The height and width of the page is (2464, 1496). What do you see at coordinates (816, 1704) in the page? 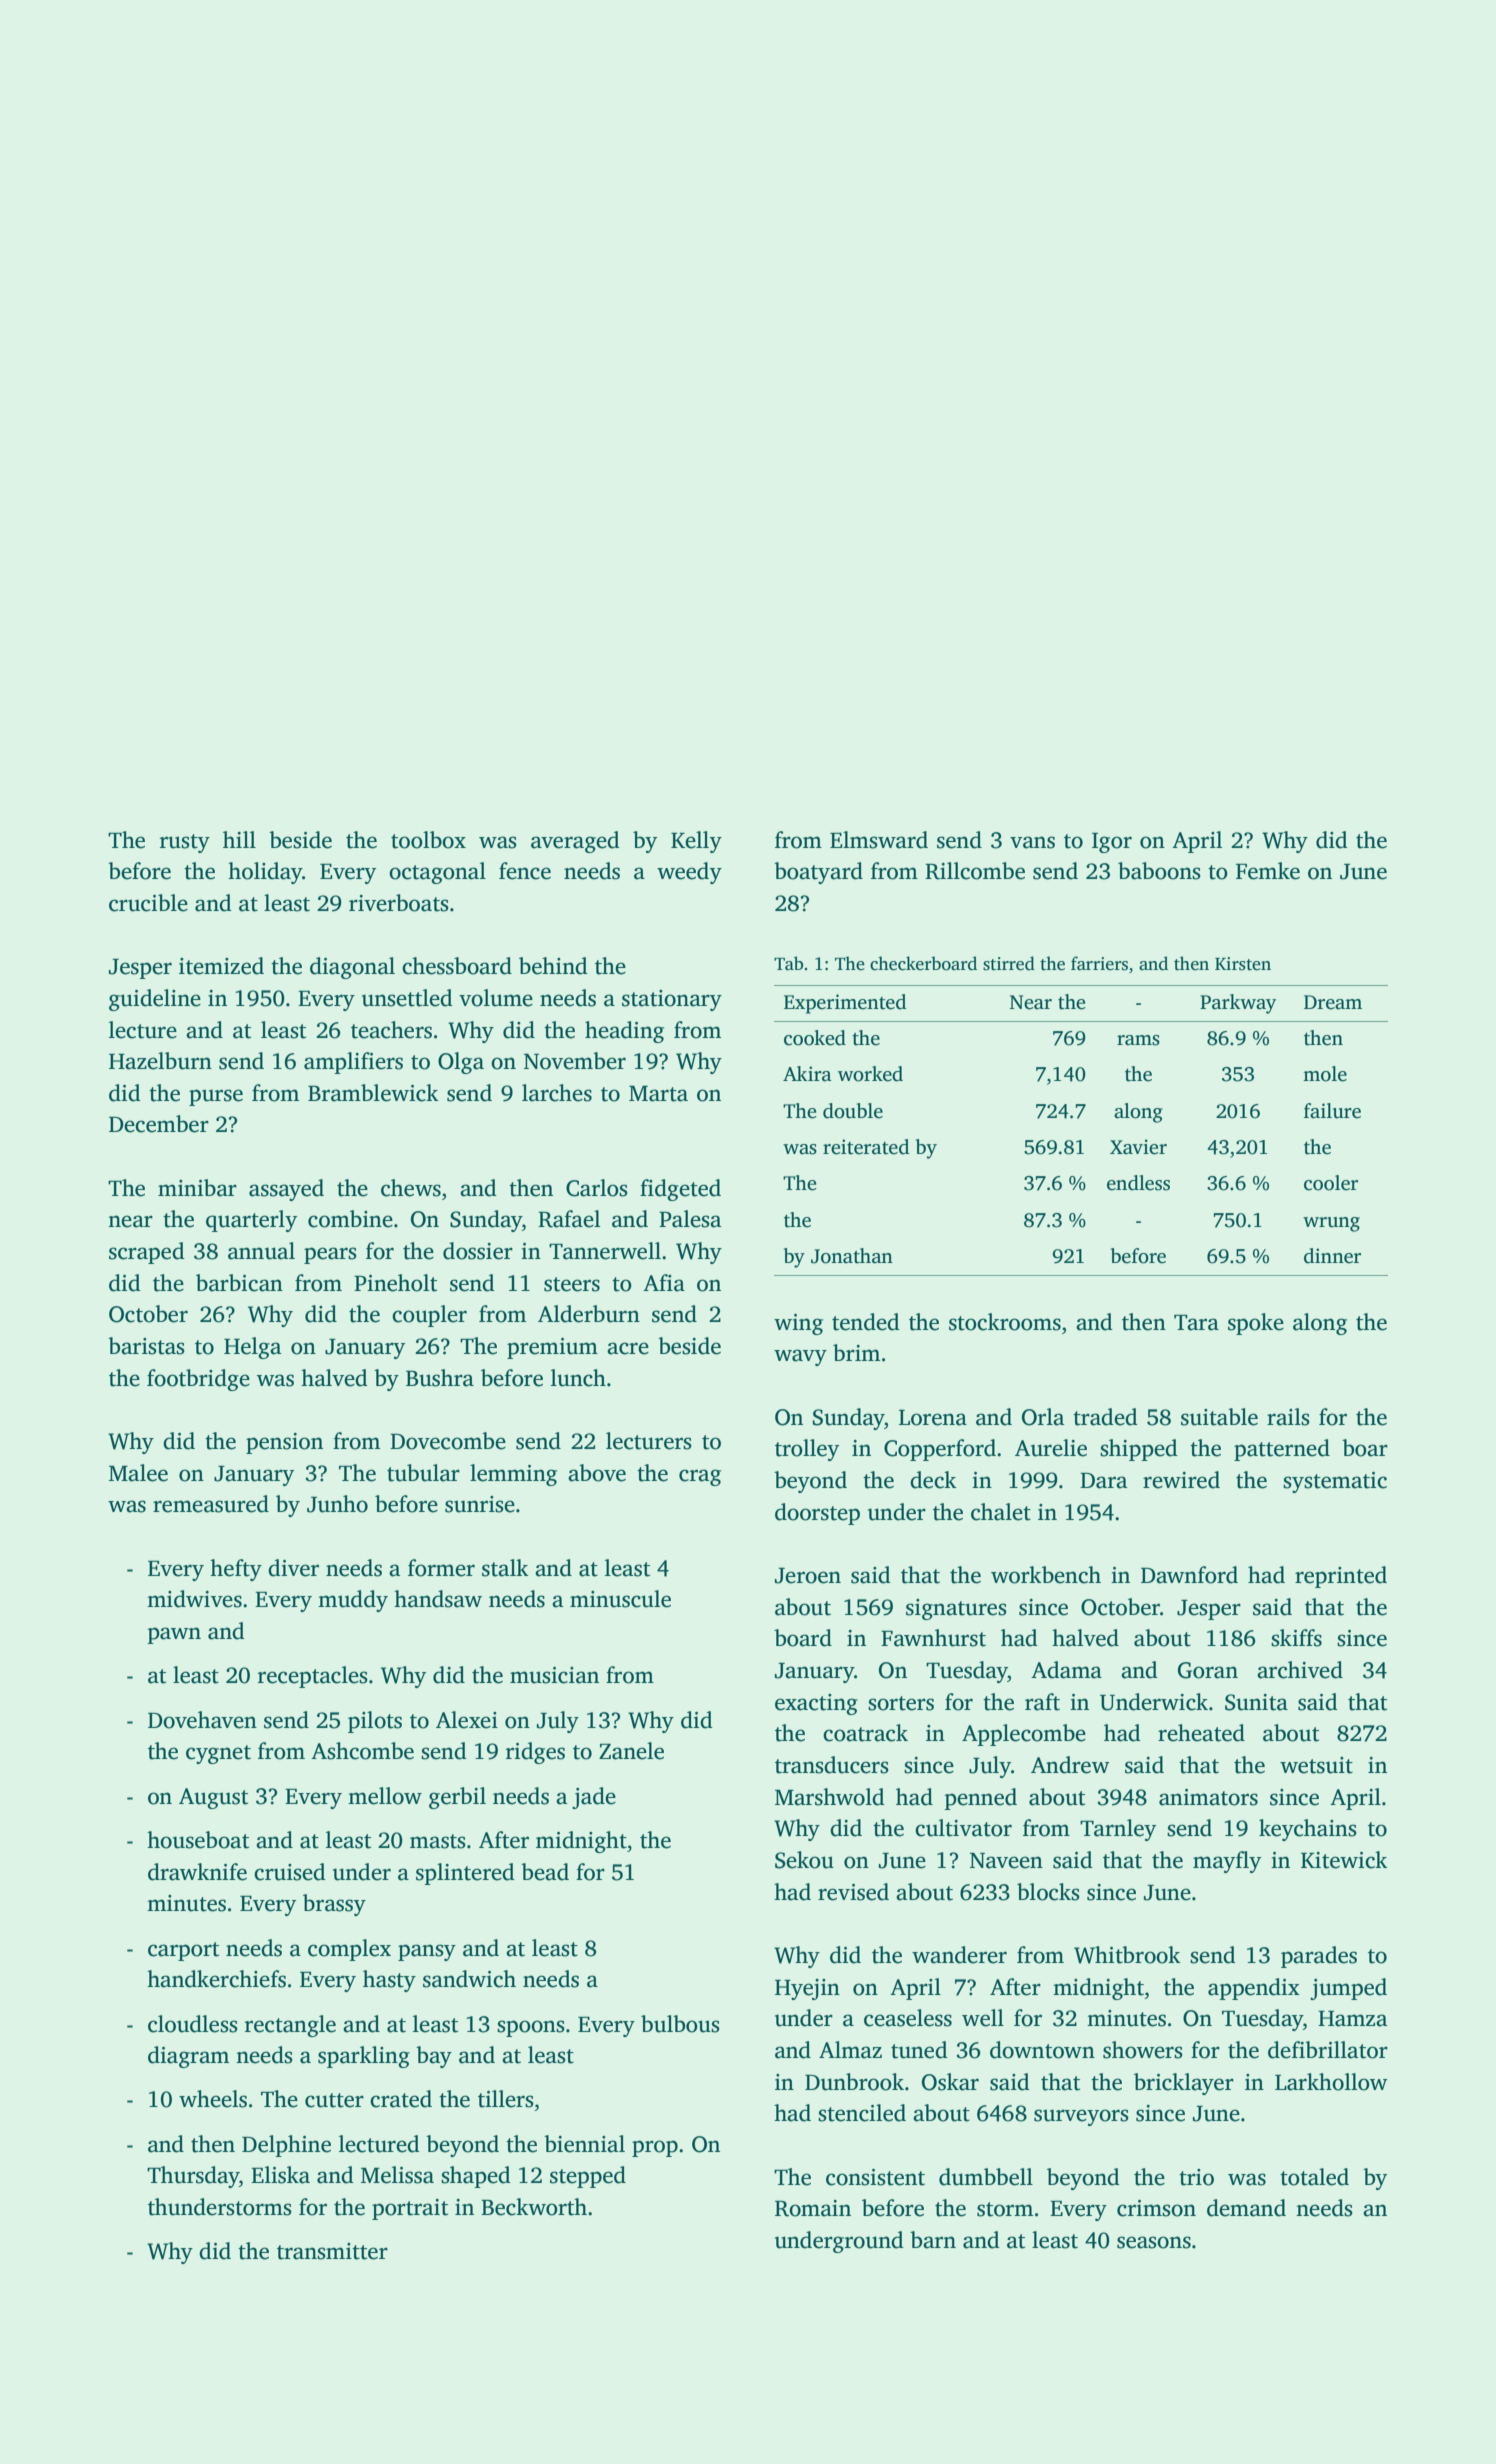
I see `exacting` at bounding box center [816, 1704].
